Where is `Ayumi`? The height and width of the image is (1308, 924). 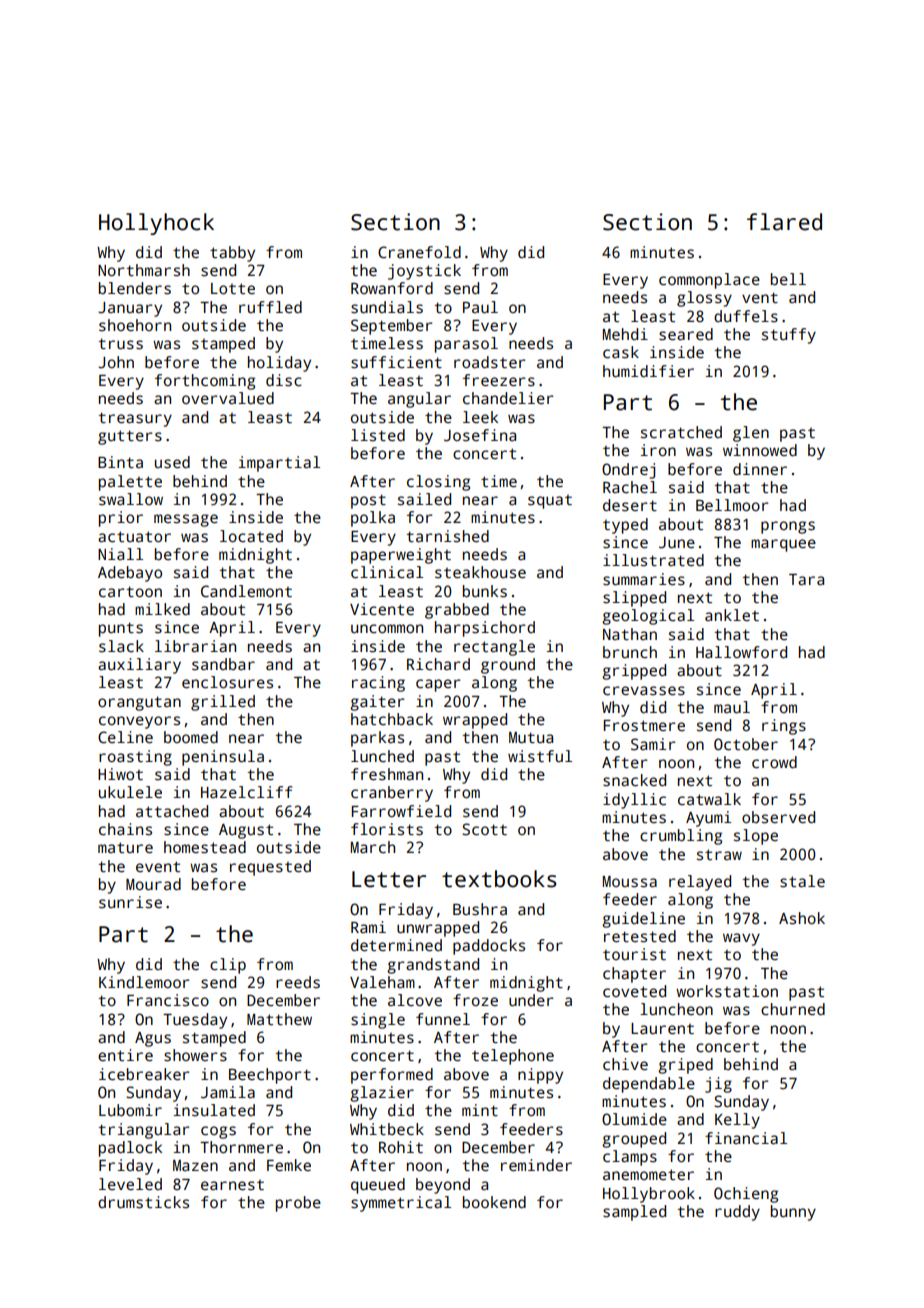 Ayumi is located at coordinates (708, 819).
